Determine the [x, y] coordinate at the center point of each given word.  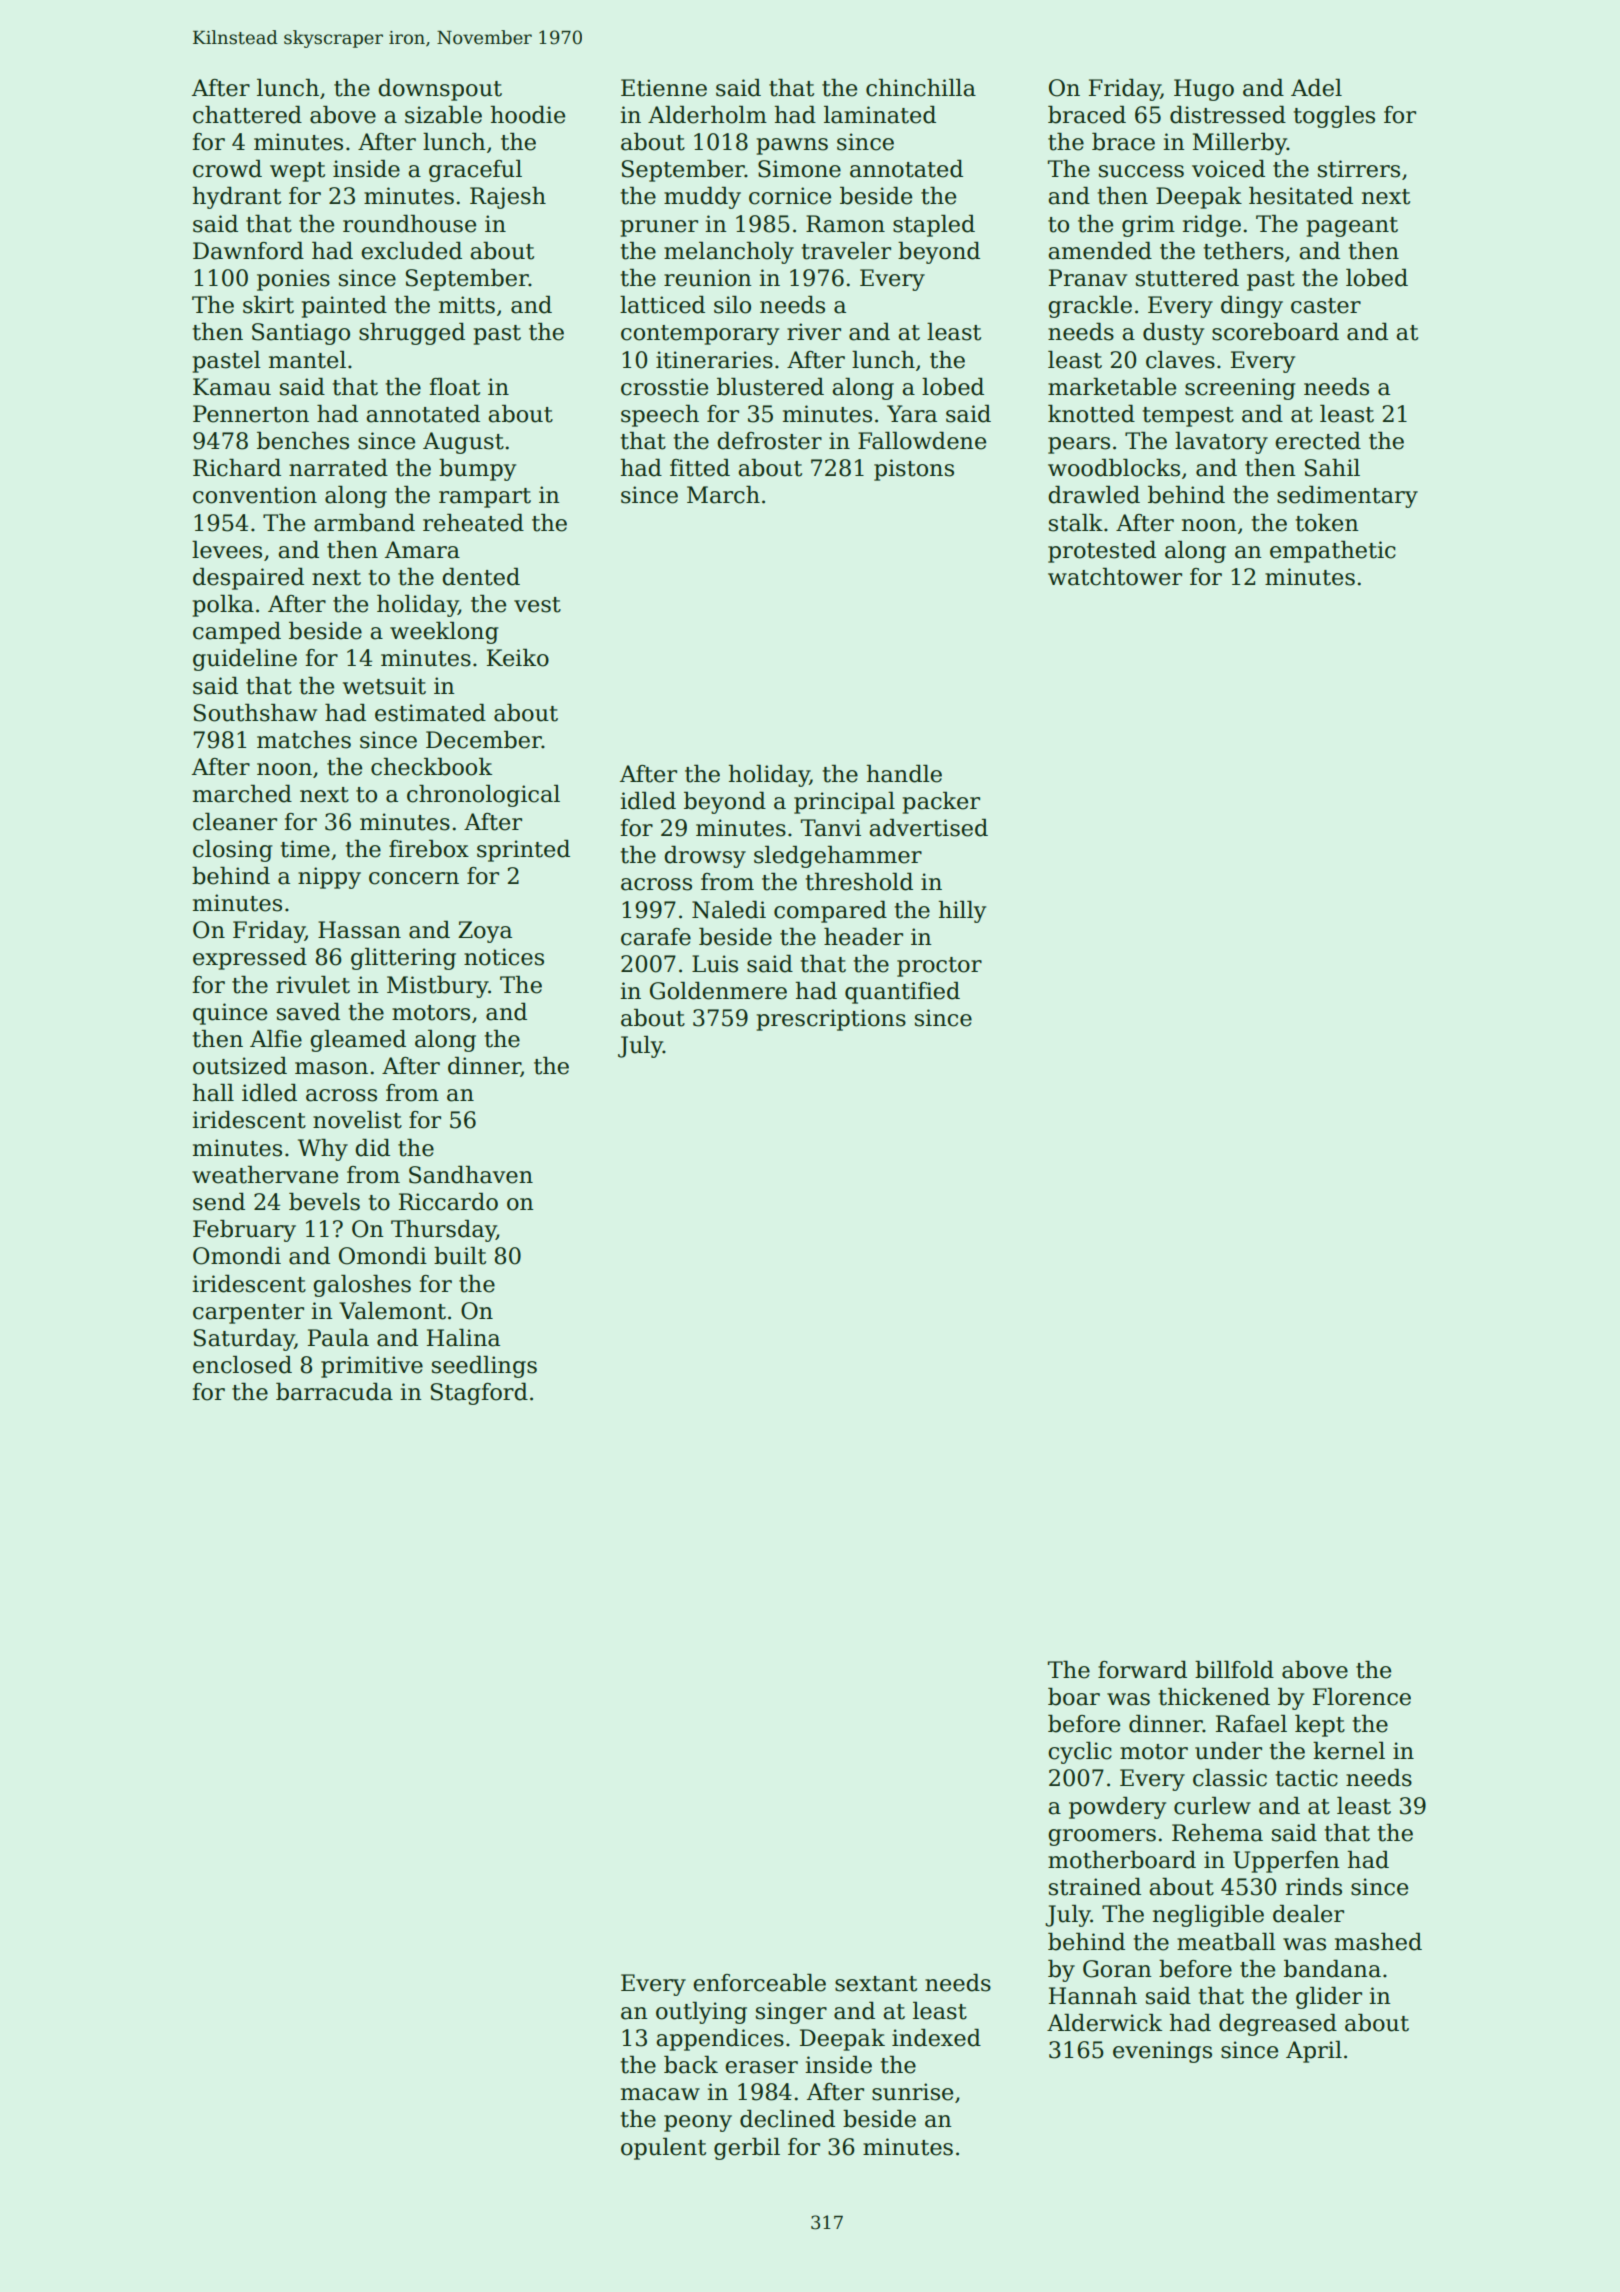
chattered [247, 115]
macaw [660, 2094]
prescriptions [831, 1020]
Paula [338, 1338]
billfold [1234, 1670]
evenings [1162, 2052]
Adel [1316, 88]
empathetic [1333, 552]
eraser [761, 2067]
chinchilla [921, 88]
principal [844, 803]
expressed [250, 959]
